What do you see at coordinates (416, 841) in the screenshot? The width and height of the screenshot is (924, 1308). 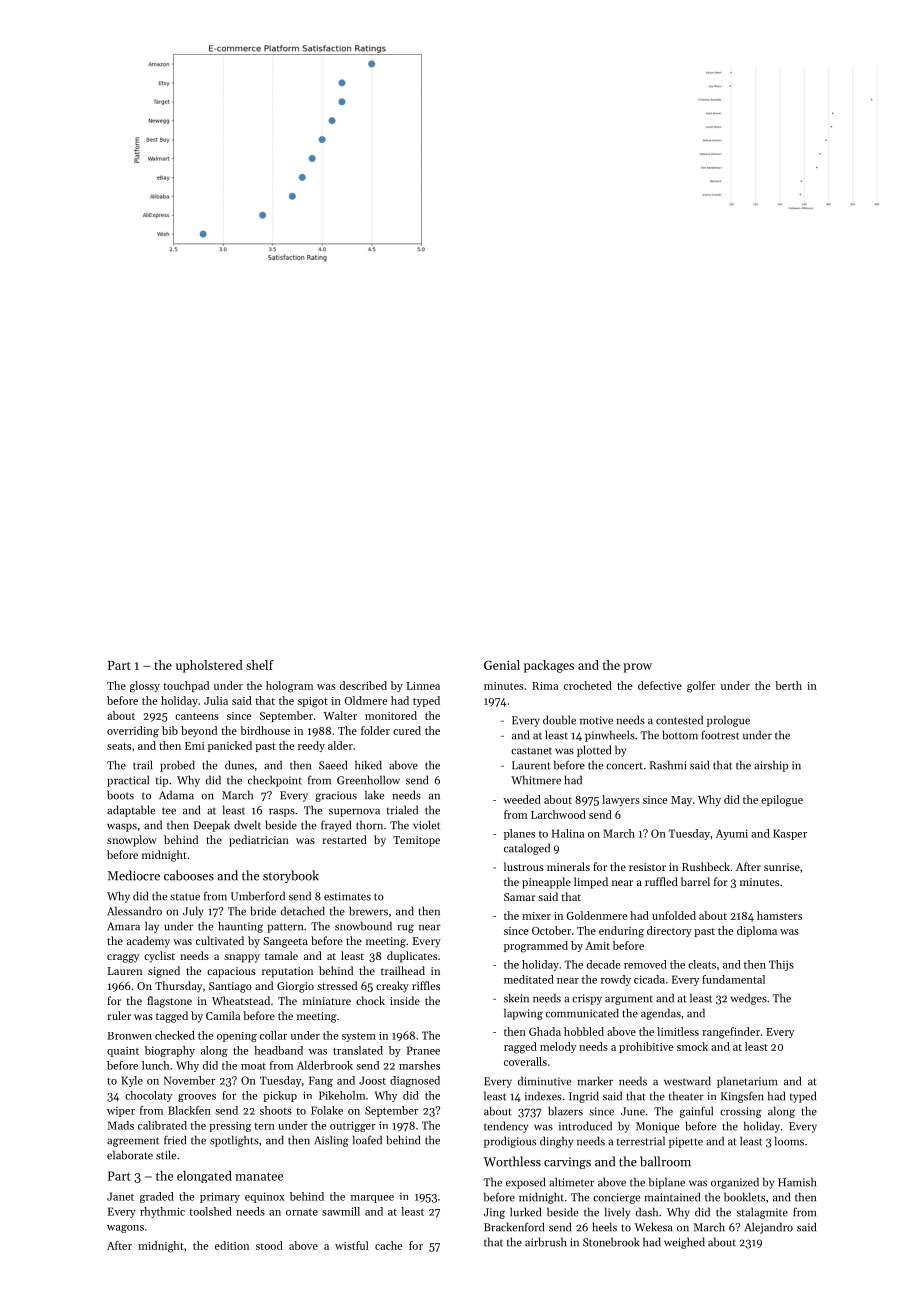 I see `Temitope` at bounding box center [416, 841].
